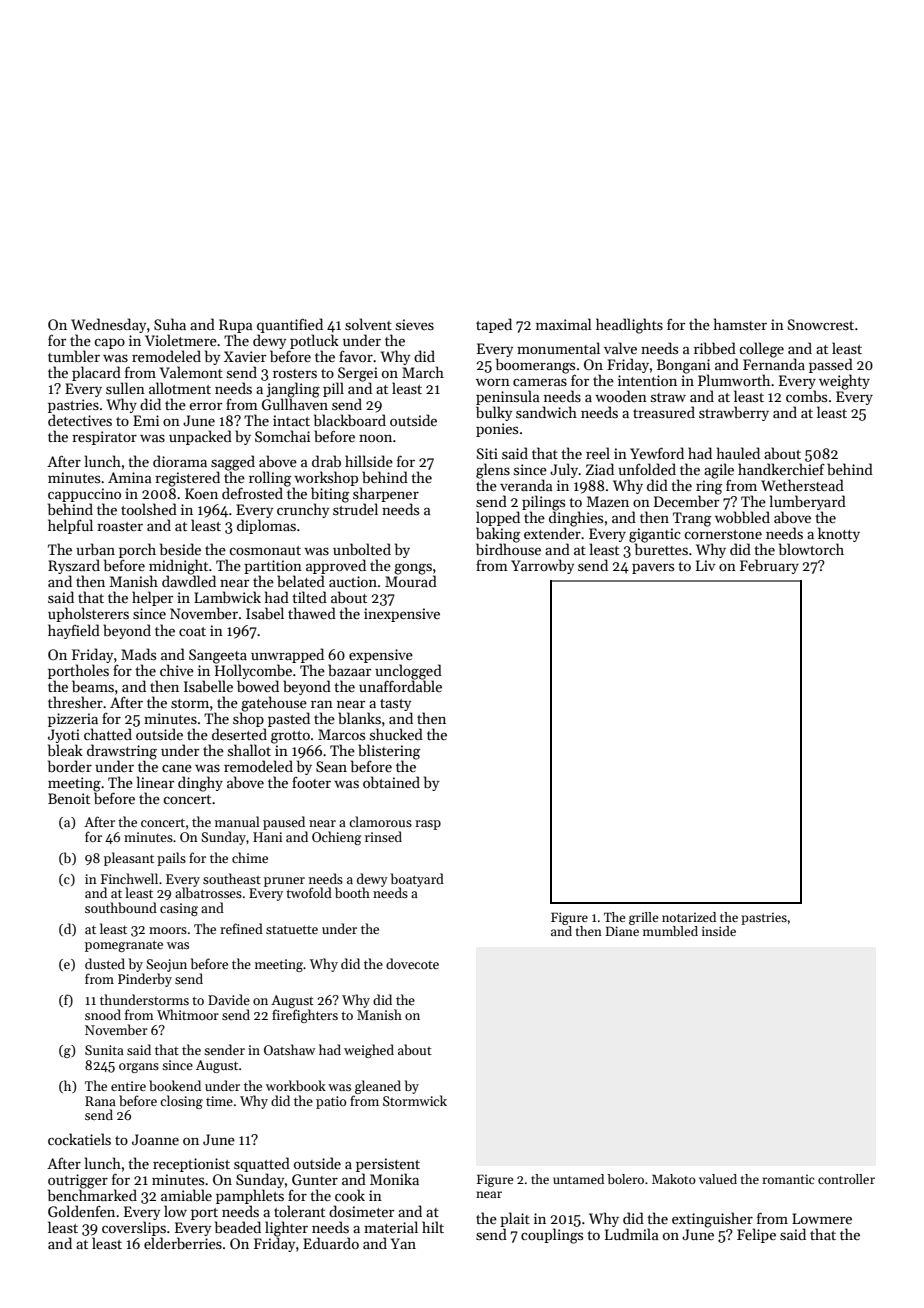 Image resolution: width=924 pixels, height=1308 pixels. What do you see at coordinates (689, 917) in the screenshot?
I see `notarized` at bounding box center [689, 917].
